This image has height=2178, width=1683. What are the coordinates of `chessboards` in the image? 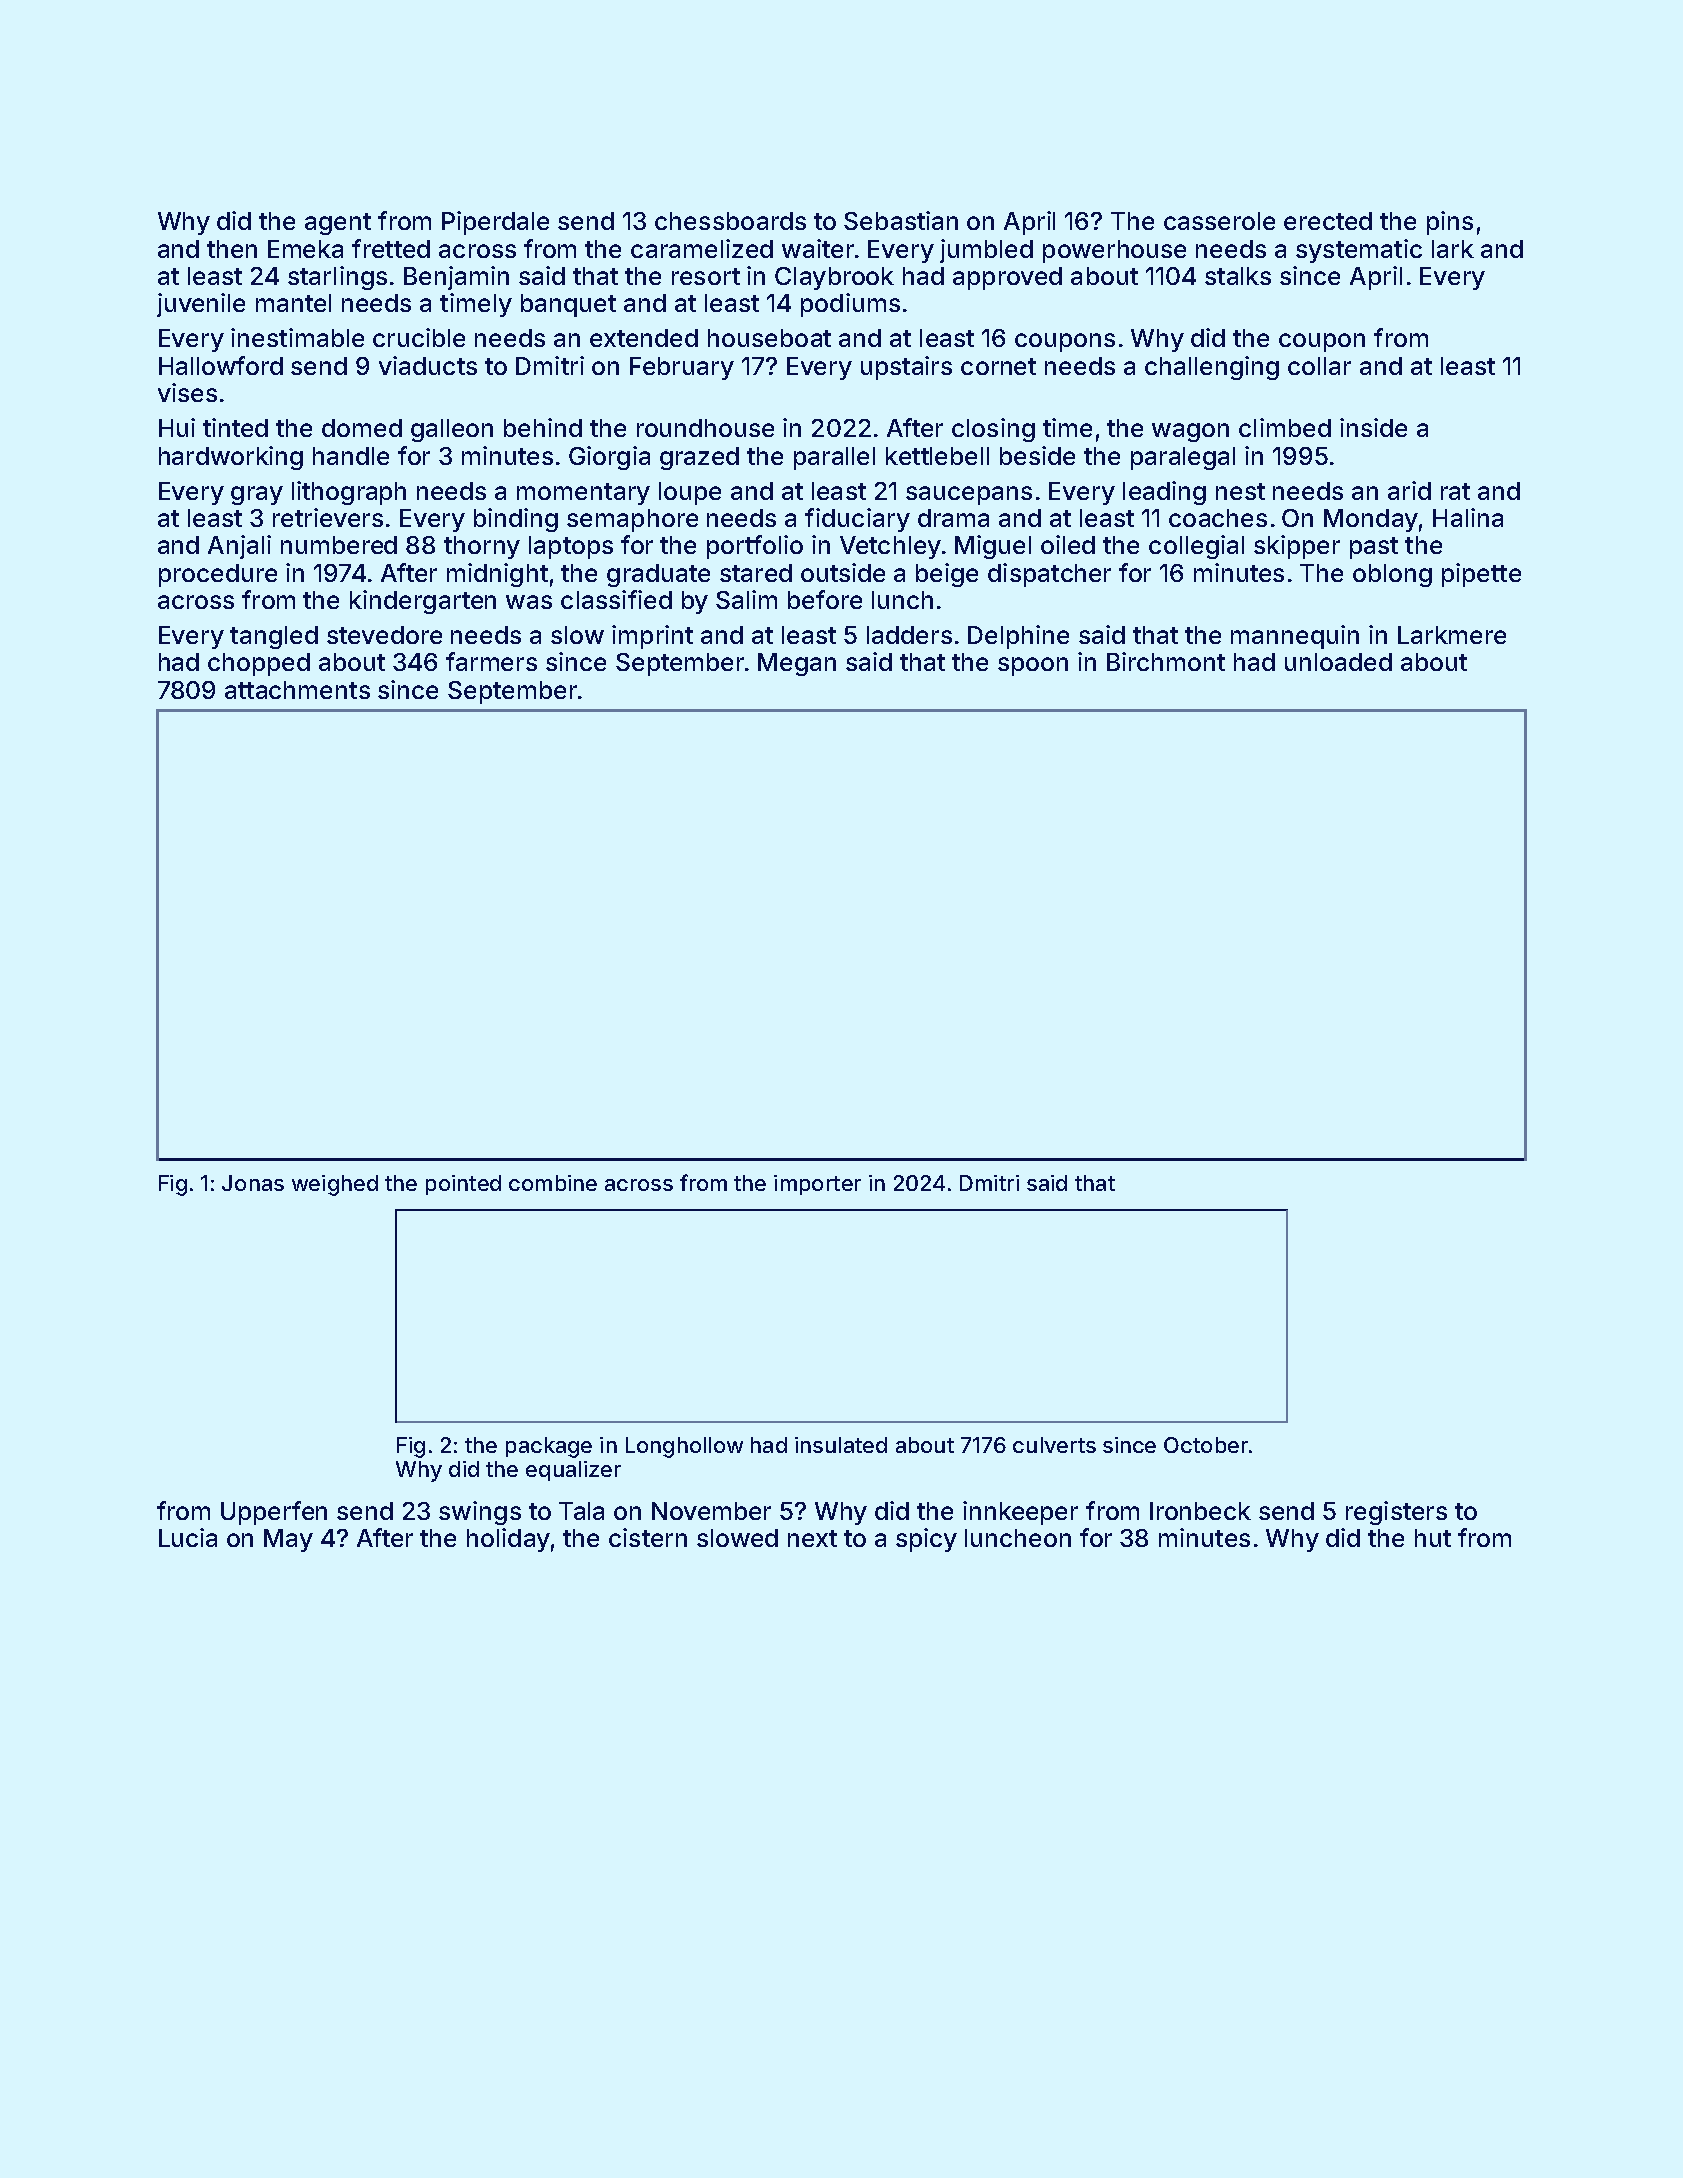 It's located at (730, 221).
